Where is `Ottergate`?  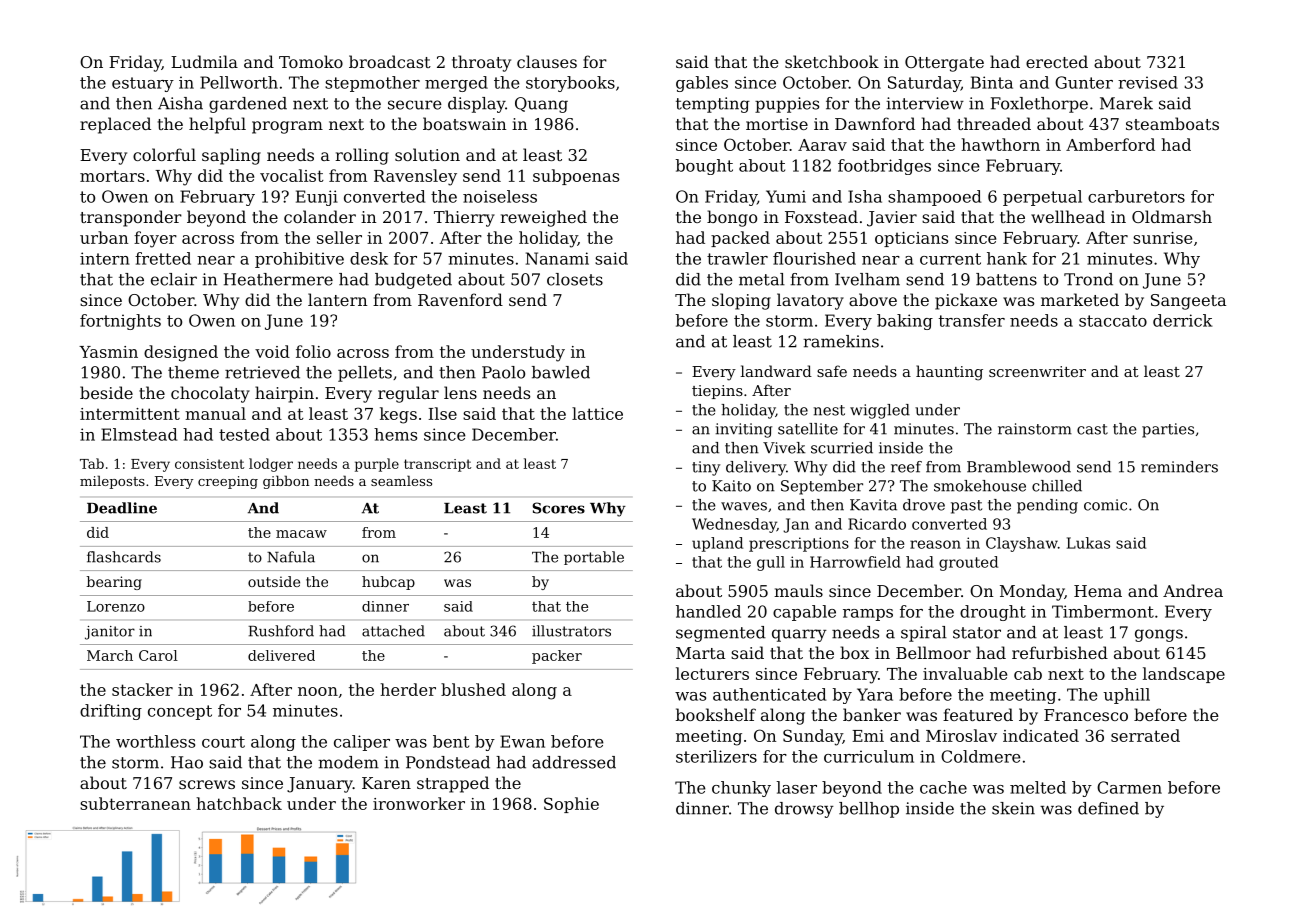
Ottergate is located at coordinates (944, 64).
